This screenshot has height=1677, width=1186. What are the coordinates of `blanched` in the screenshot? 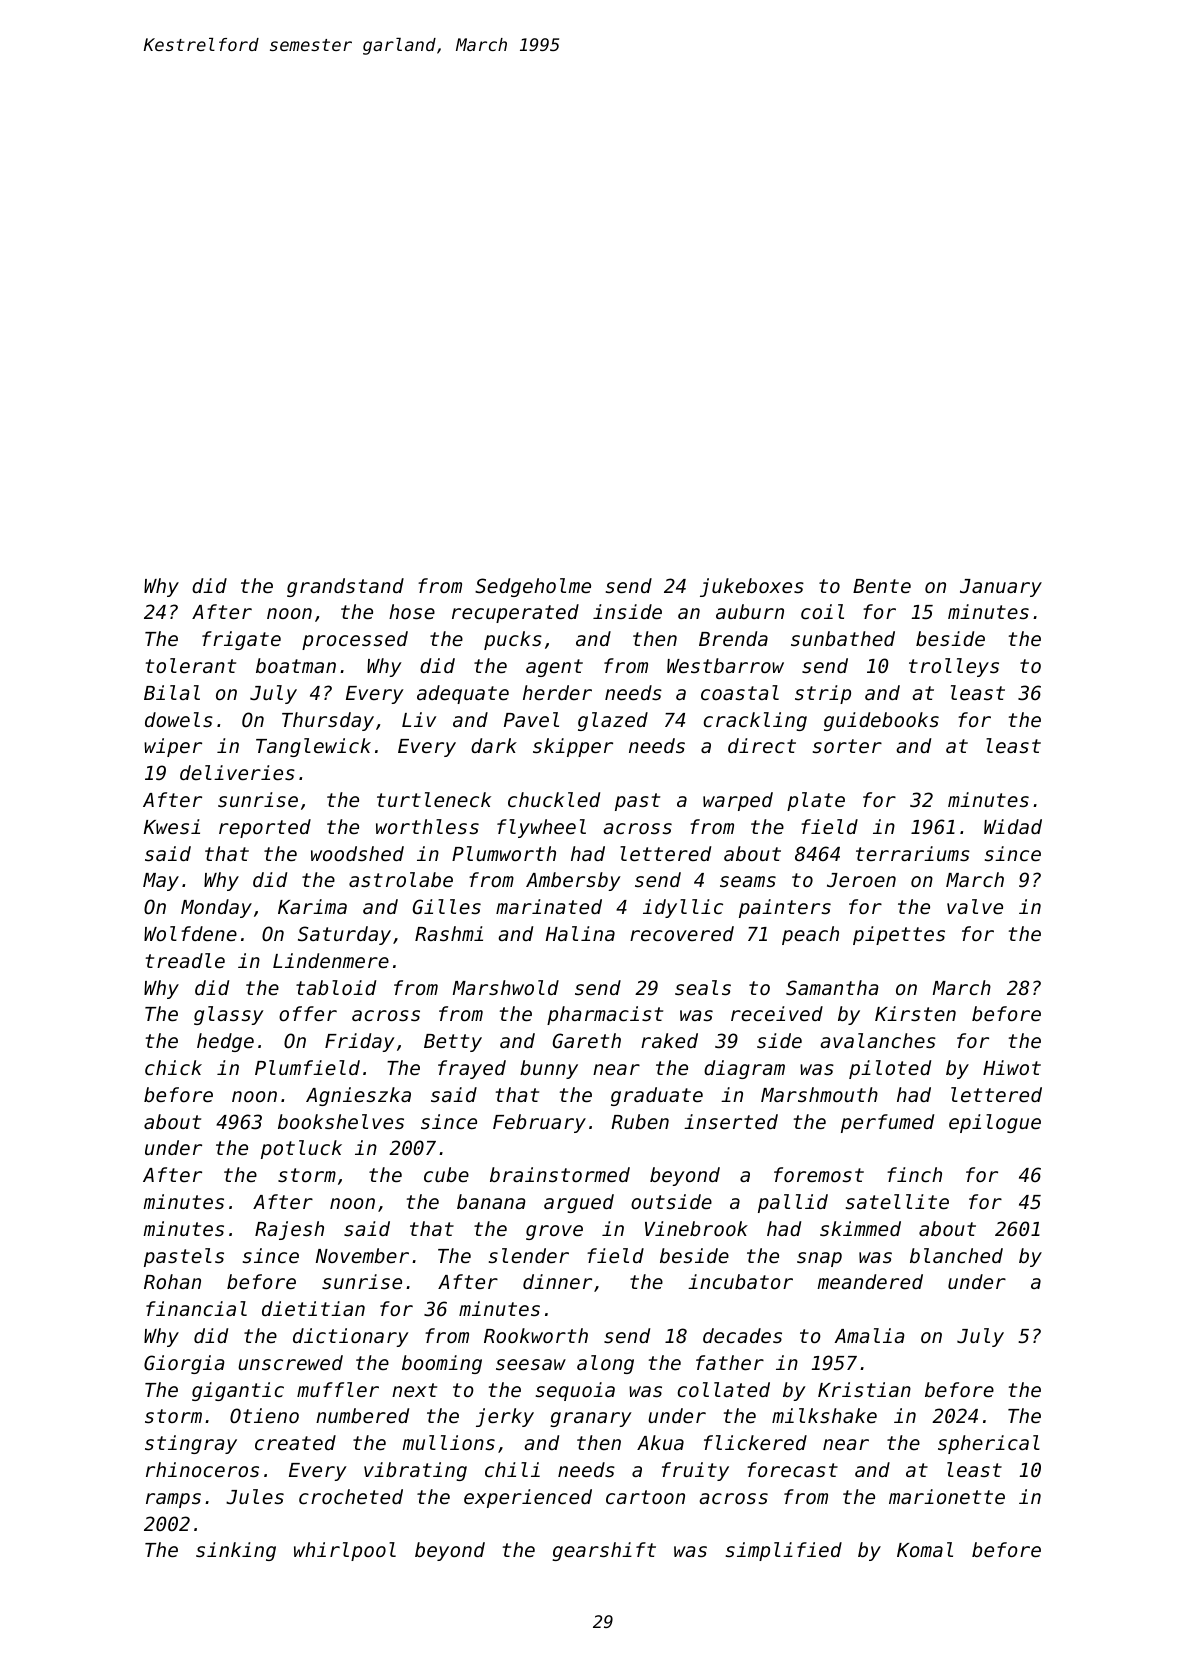 It's located at (956, 1255).
